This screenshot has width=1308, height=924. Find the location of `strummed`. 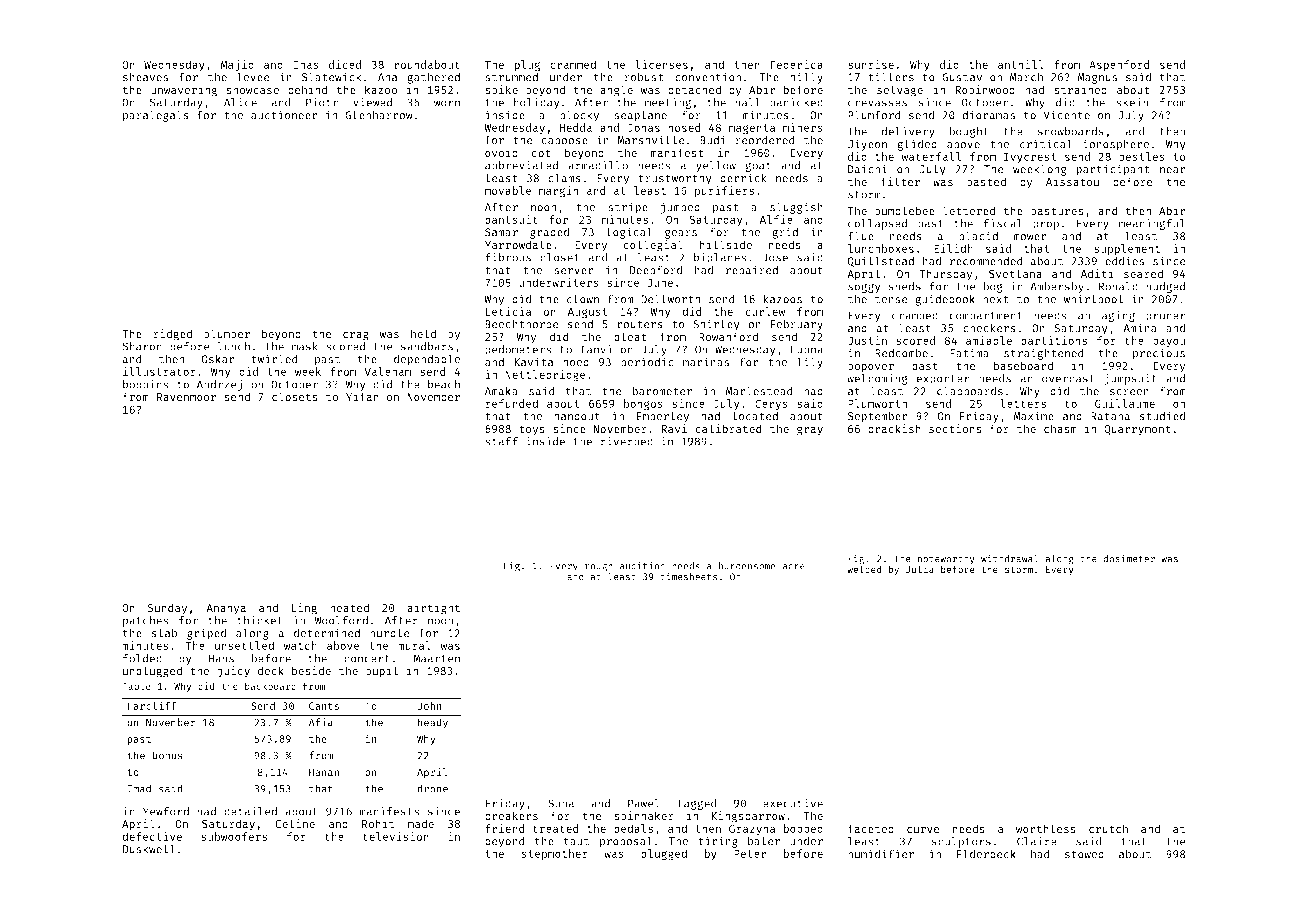

strummed is located at coordinates (511, 77).
